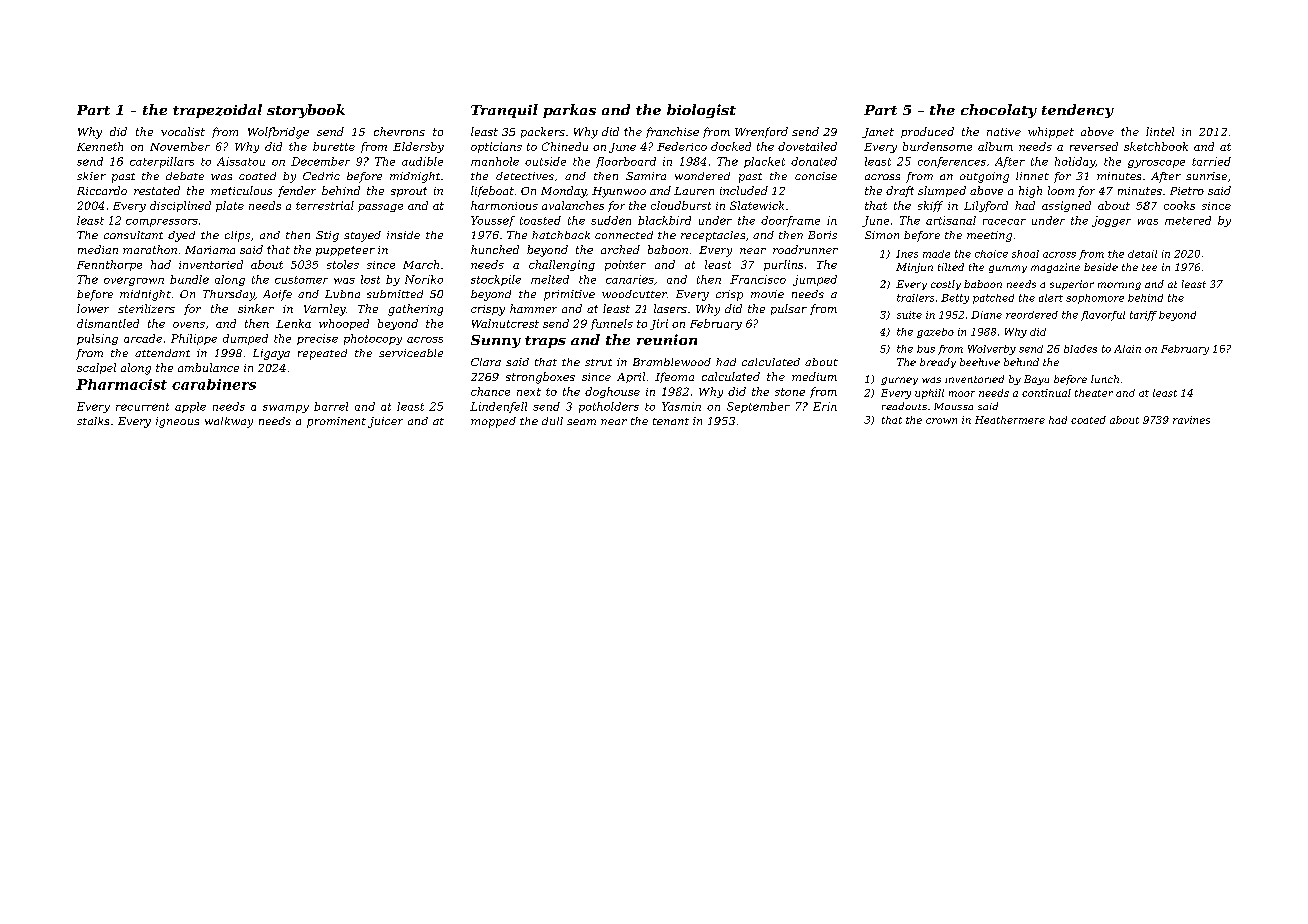 The width and height of the page is (1308, 924). What do you see at coordinates (321, 176) in the page?
I see `Cedric` at bounding box center [321, 176].
